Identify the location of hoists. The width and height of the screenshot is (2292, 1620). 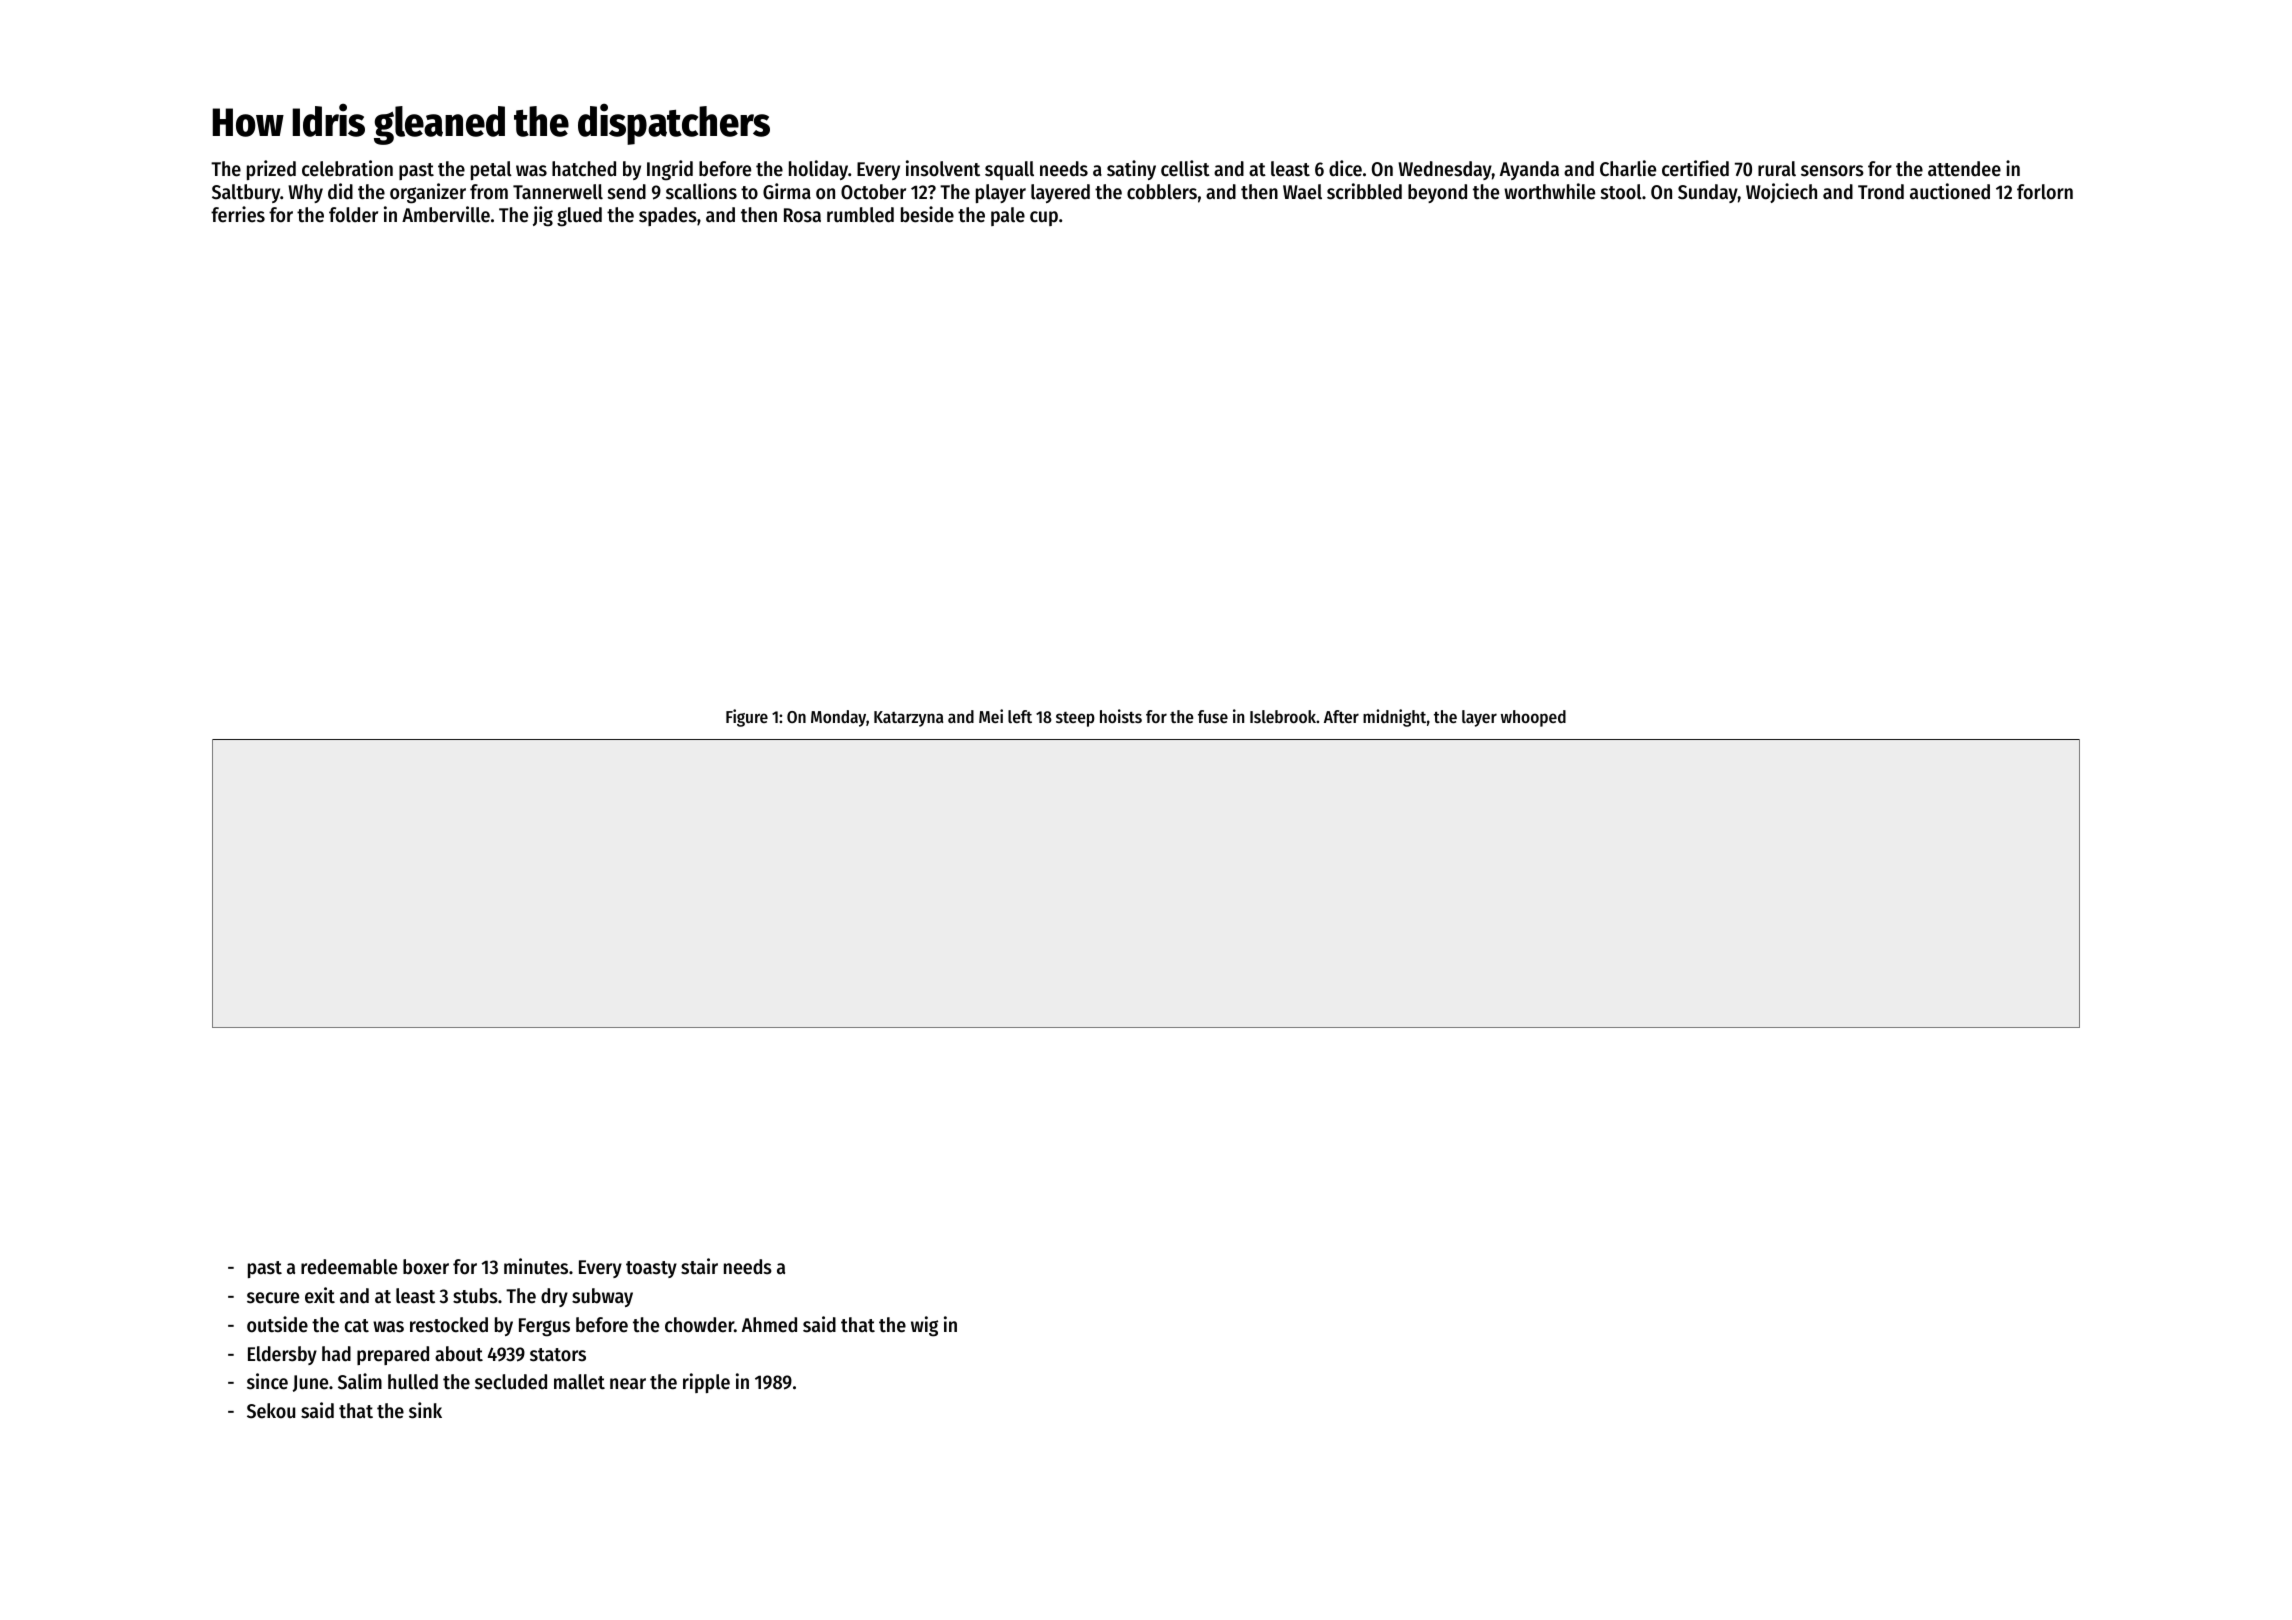
(1121, 716).
